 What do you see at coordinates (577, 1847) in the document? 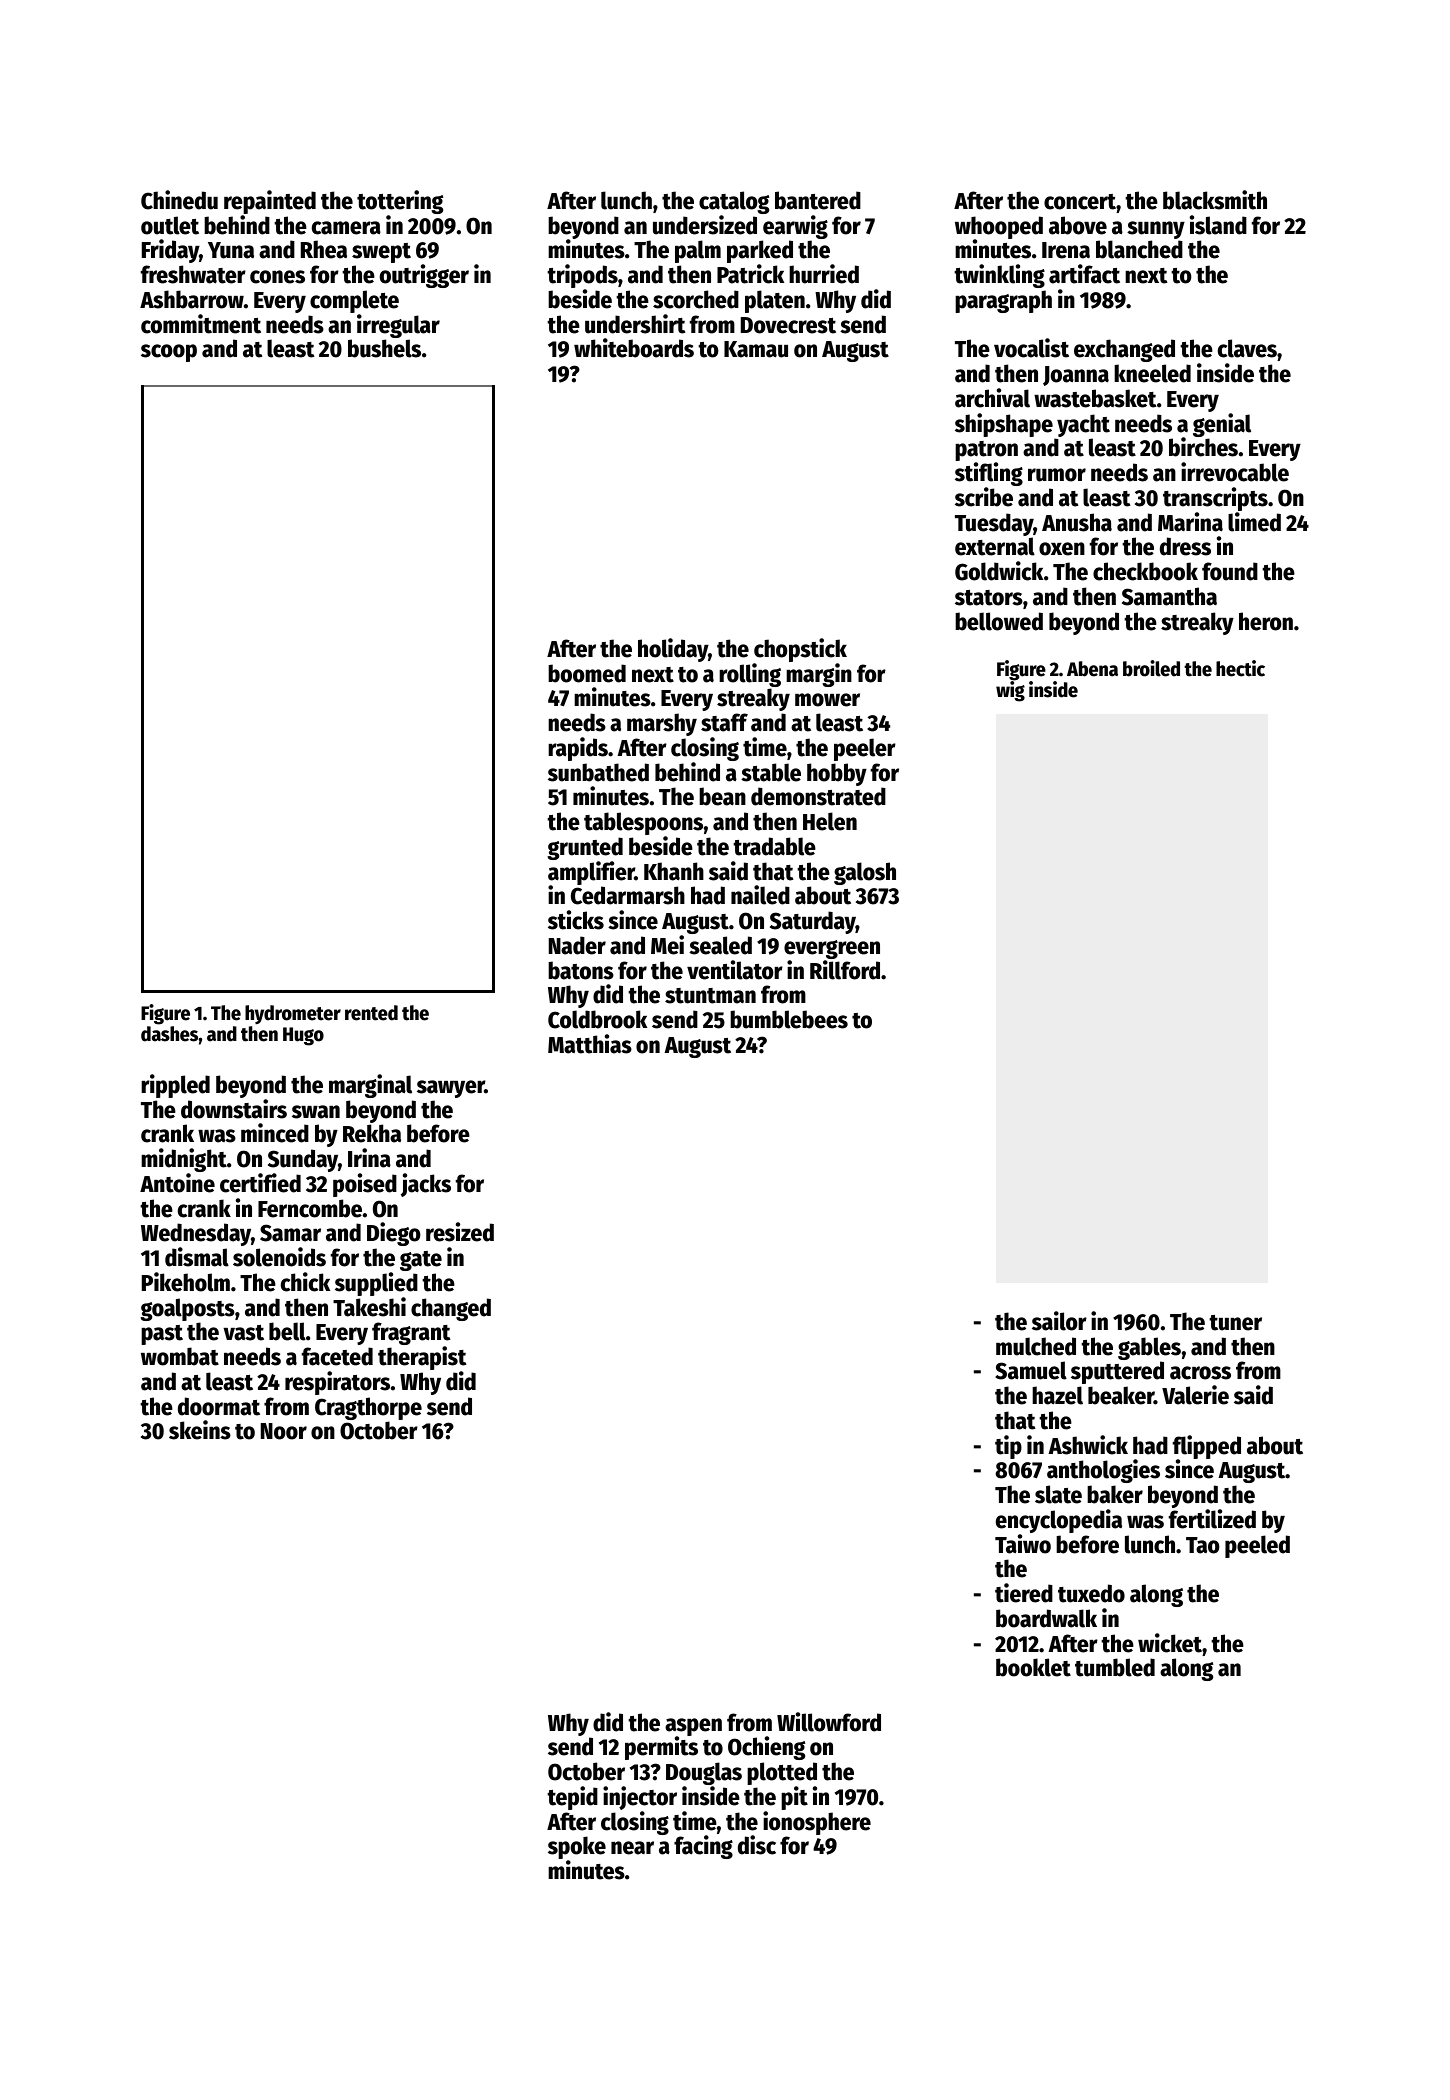
I see `spoke` at bounding box center [577, 1847].
